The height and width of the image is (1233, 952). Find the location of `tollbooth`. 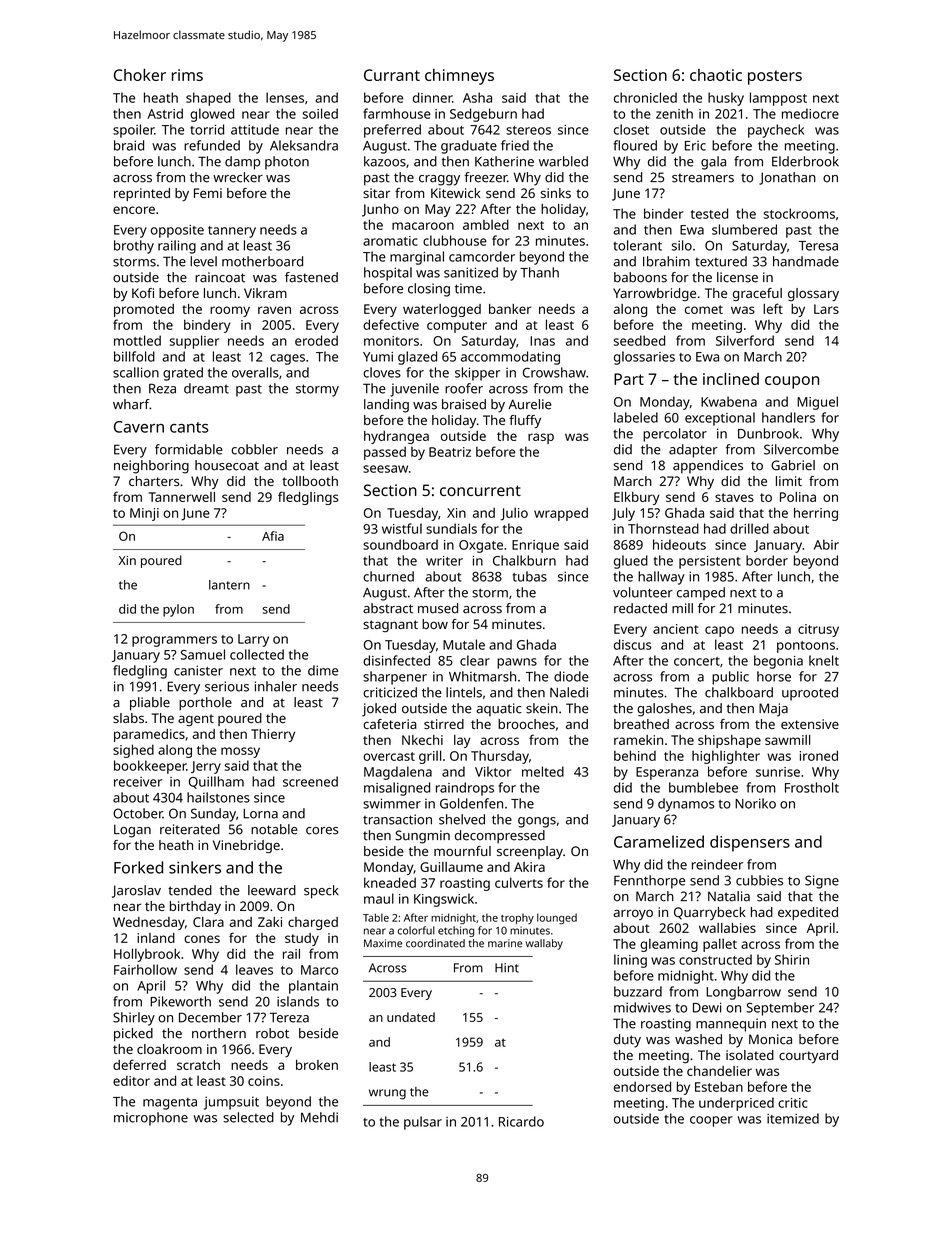

tollbooth is located at coordinates (310, 481).
